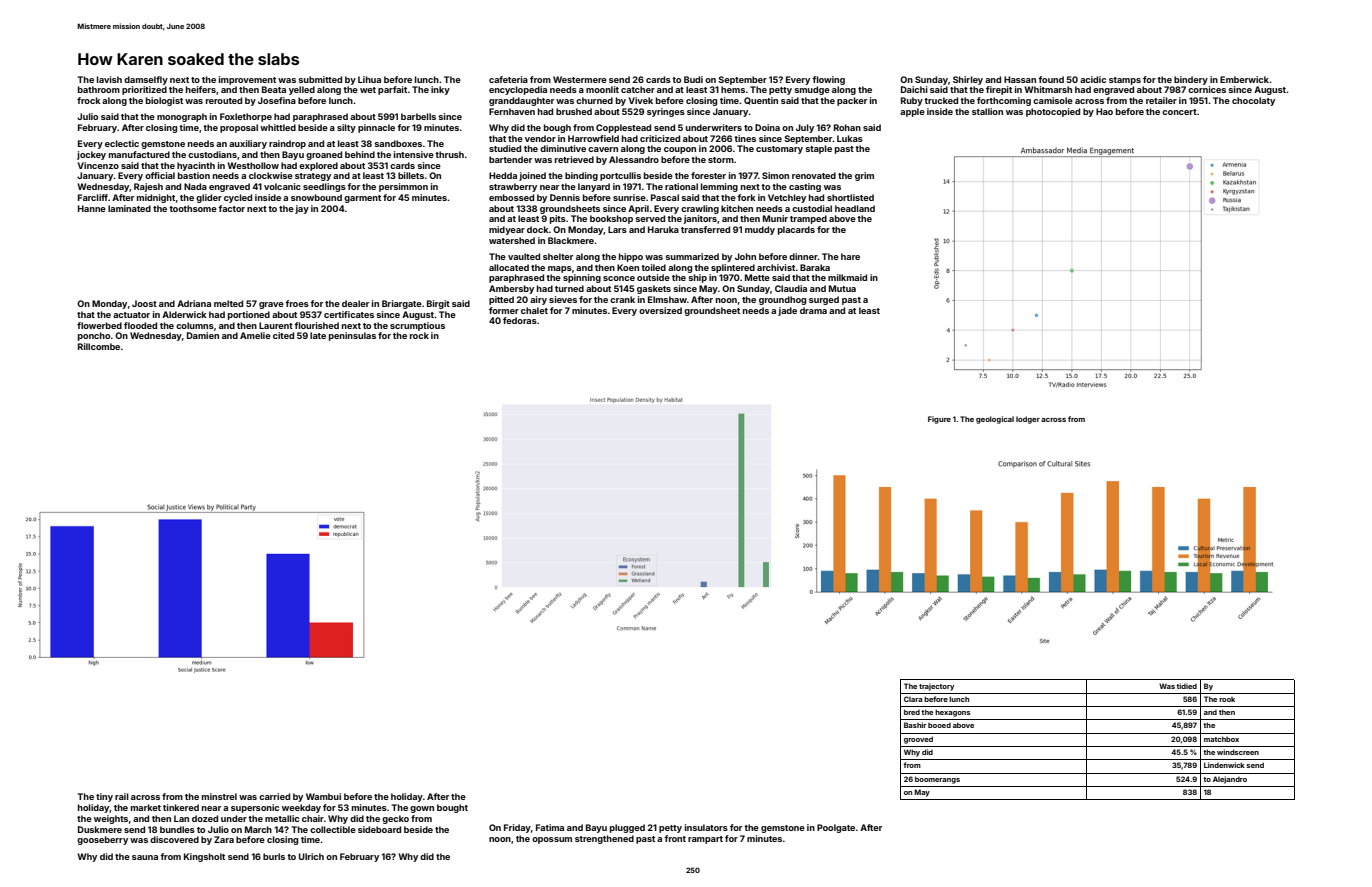  What do you see at coordinates (1179, 112) in the screenshot?
I see `concert` at bounding box center [1179, 112].
